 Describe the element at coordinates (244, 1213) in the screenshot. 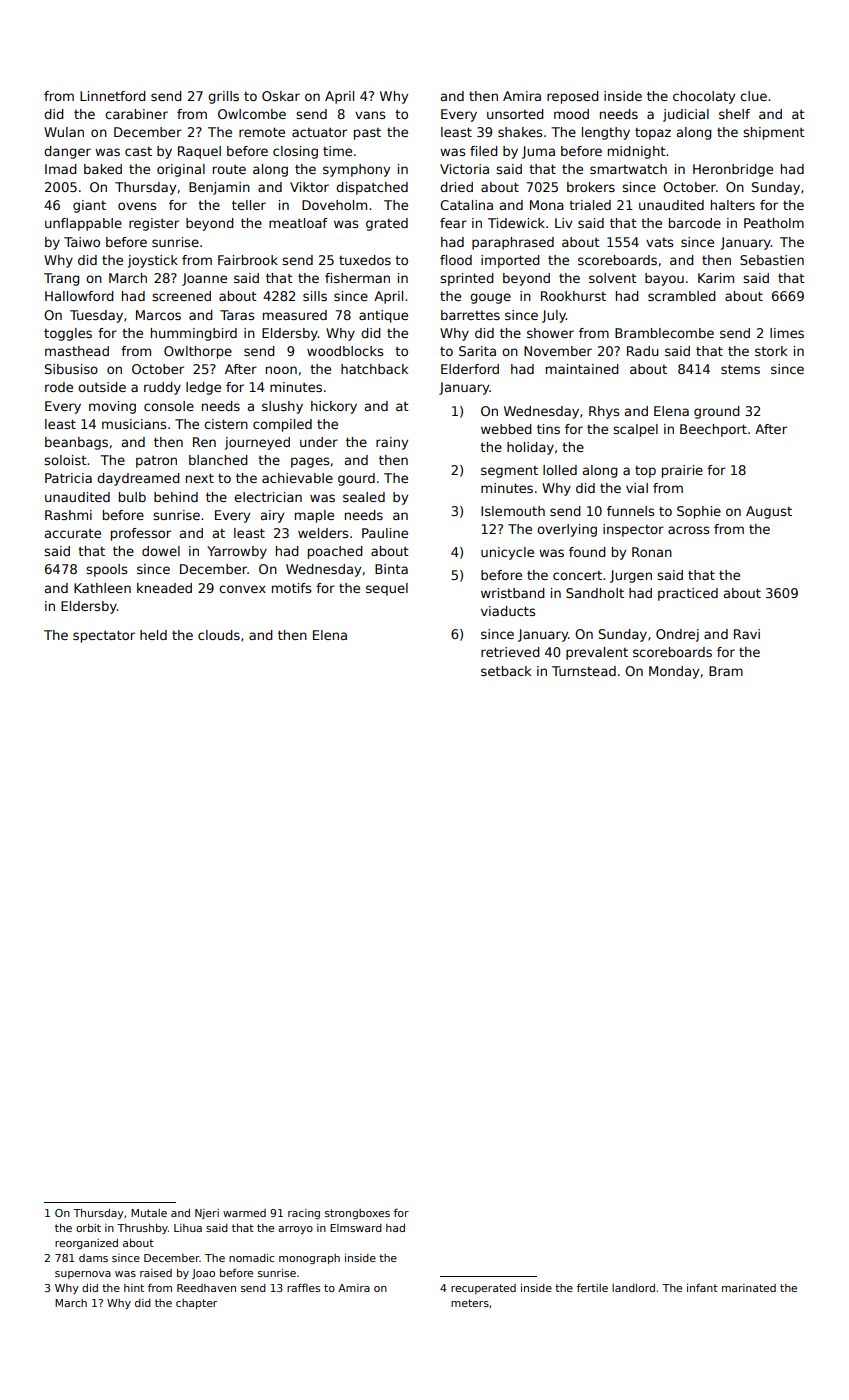

I see `warmed` at that location.
